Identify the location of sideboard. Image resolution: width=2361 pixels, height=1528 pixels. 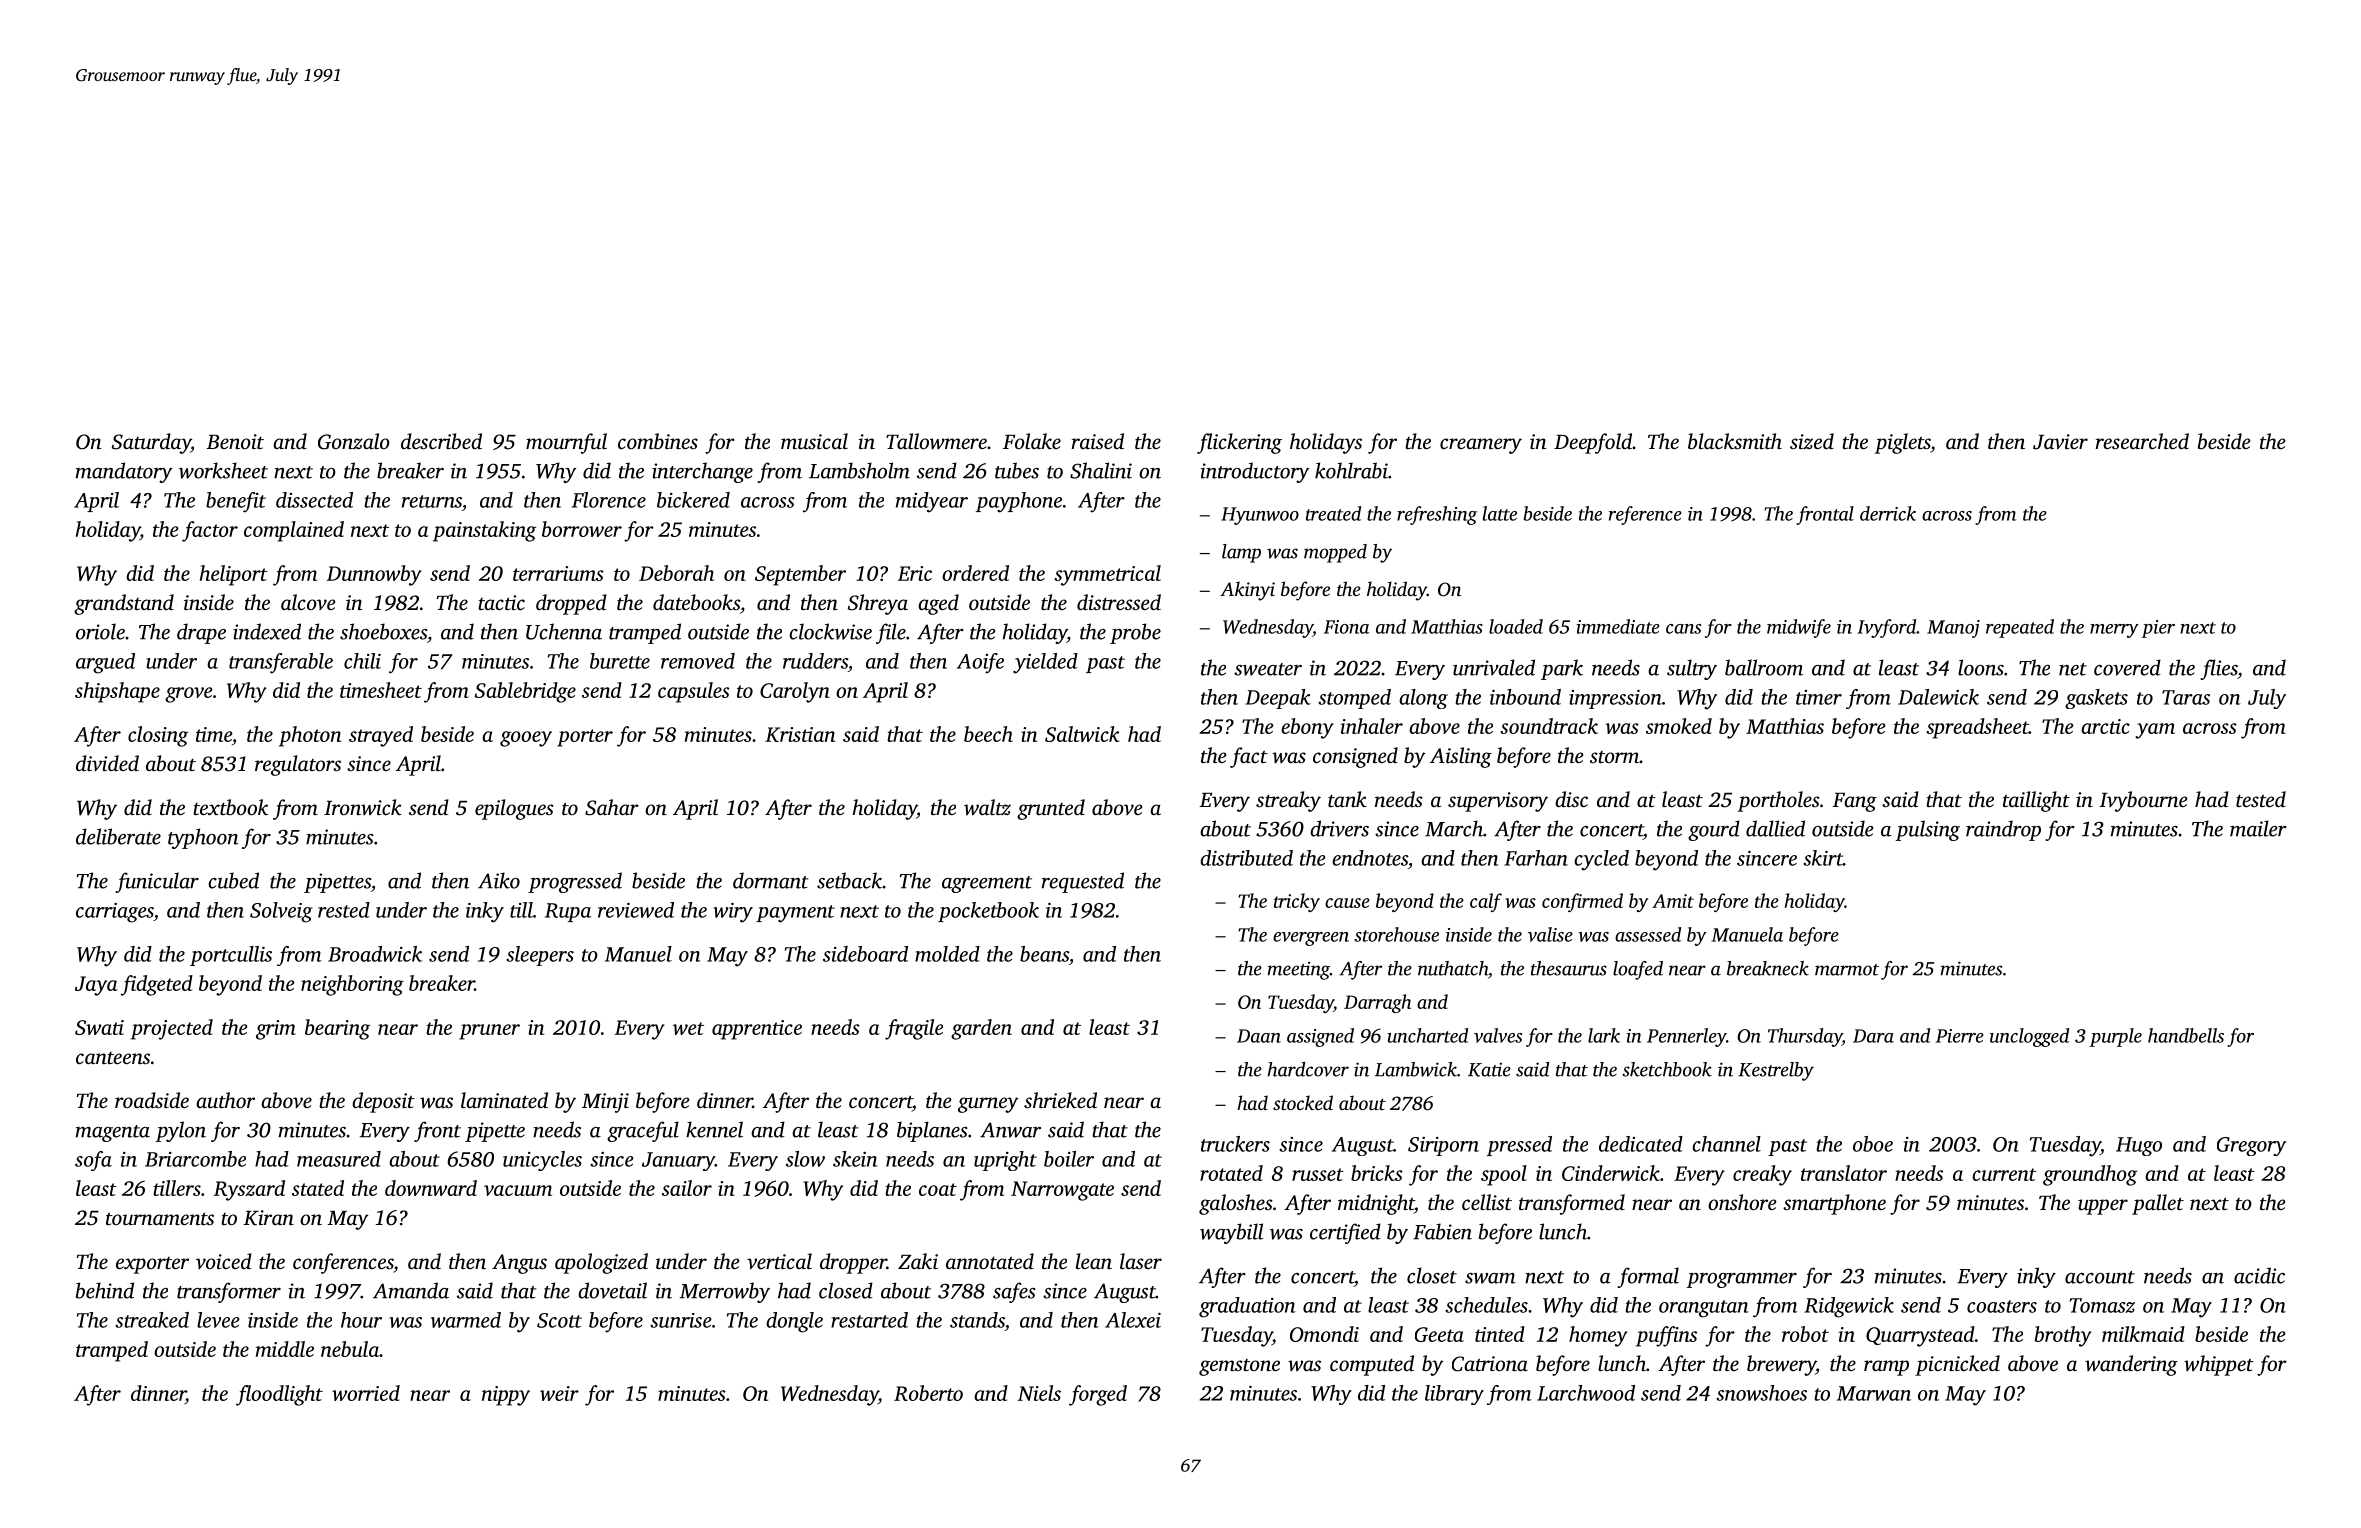
(865, 954).
